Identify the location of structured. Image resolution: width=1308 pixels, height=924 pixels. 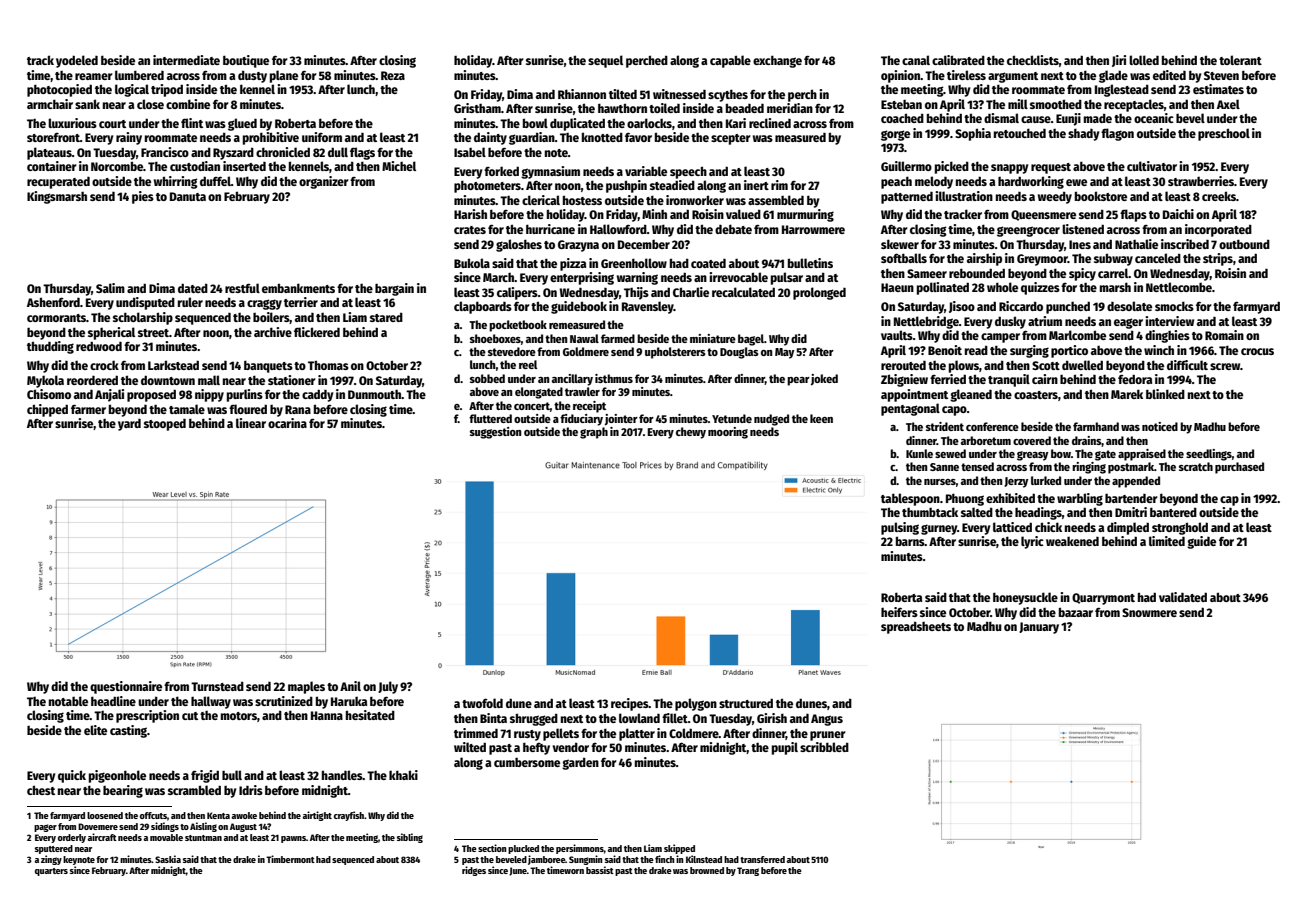
(746, 703).
